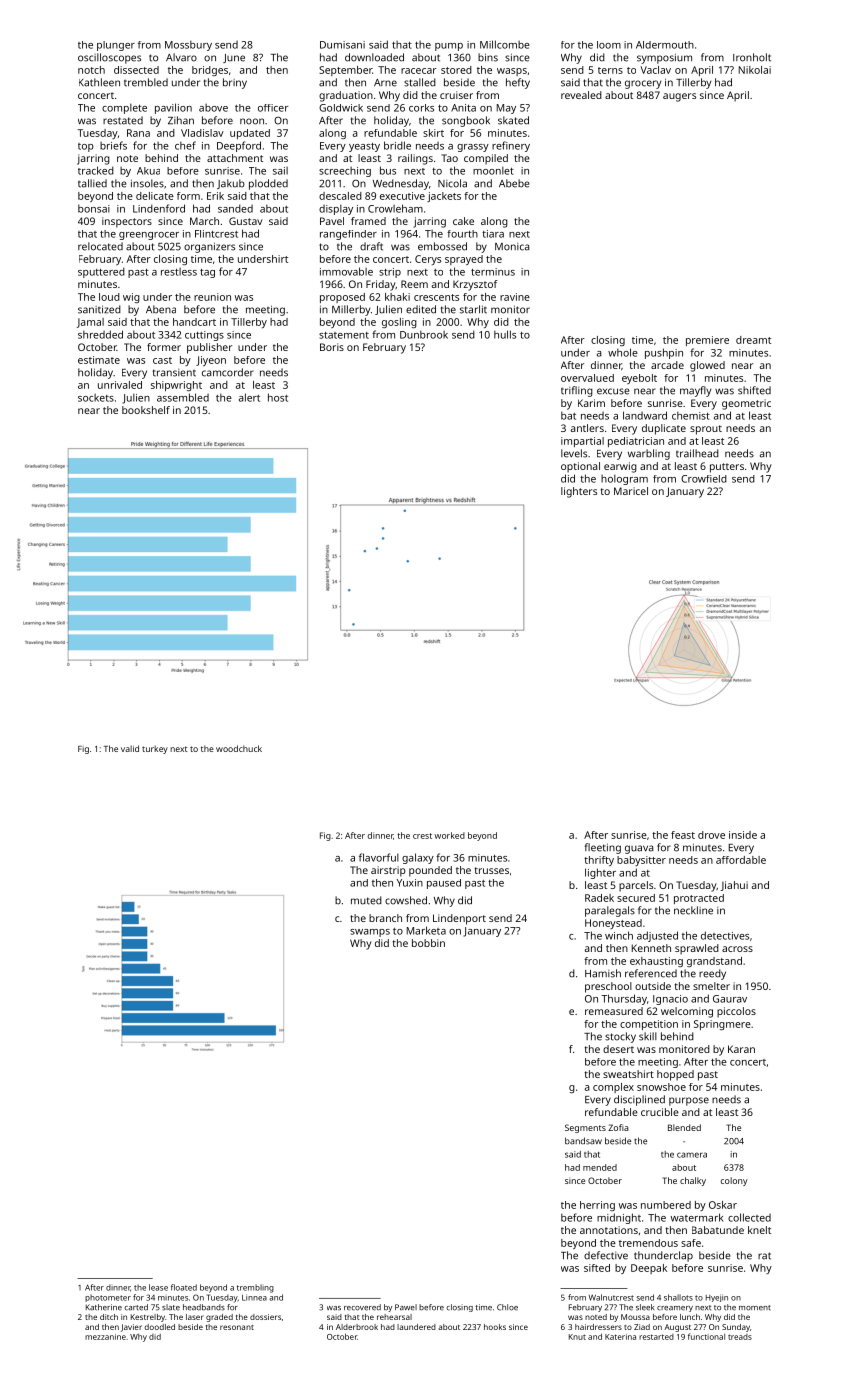 The image size is (849, 1400). Describe the element at coordinates (746, 404) in the document. I see `geometric` at that location.
